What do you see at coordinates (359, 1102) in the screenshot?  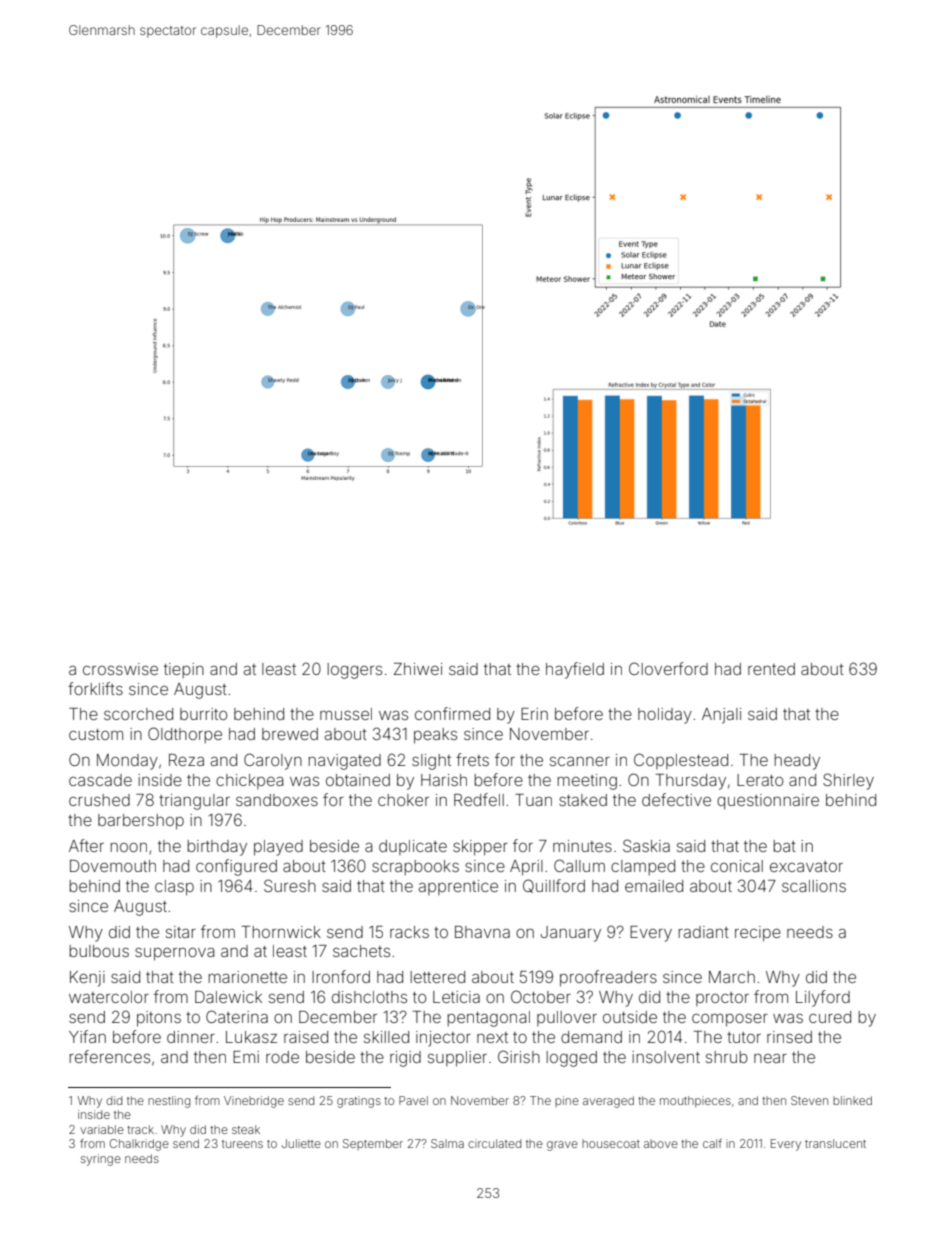 I see `gratings` at bounding box center [359, 1102].
